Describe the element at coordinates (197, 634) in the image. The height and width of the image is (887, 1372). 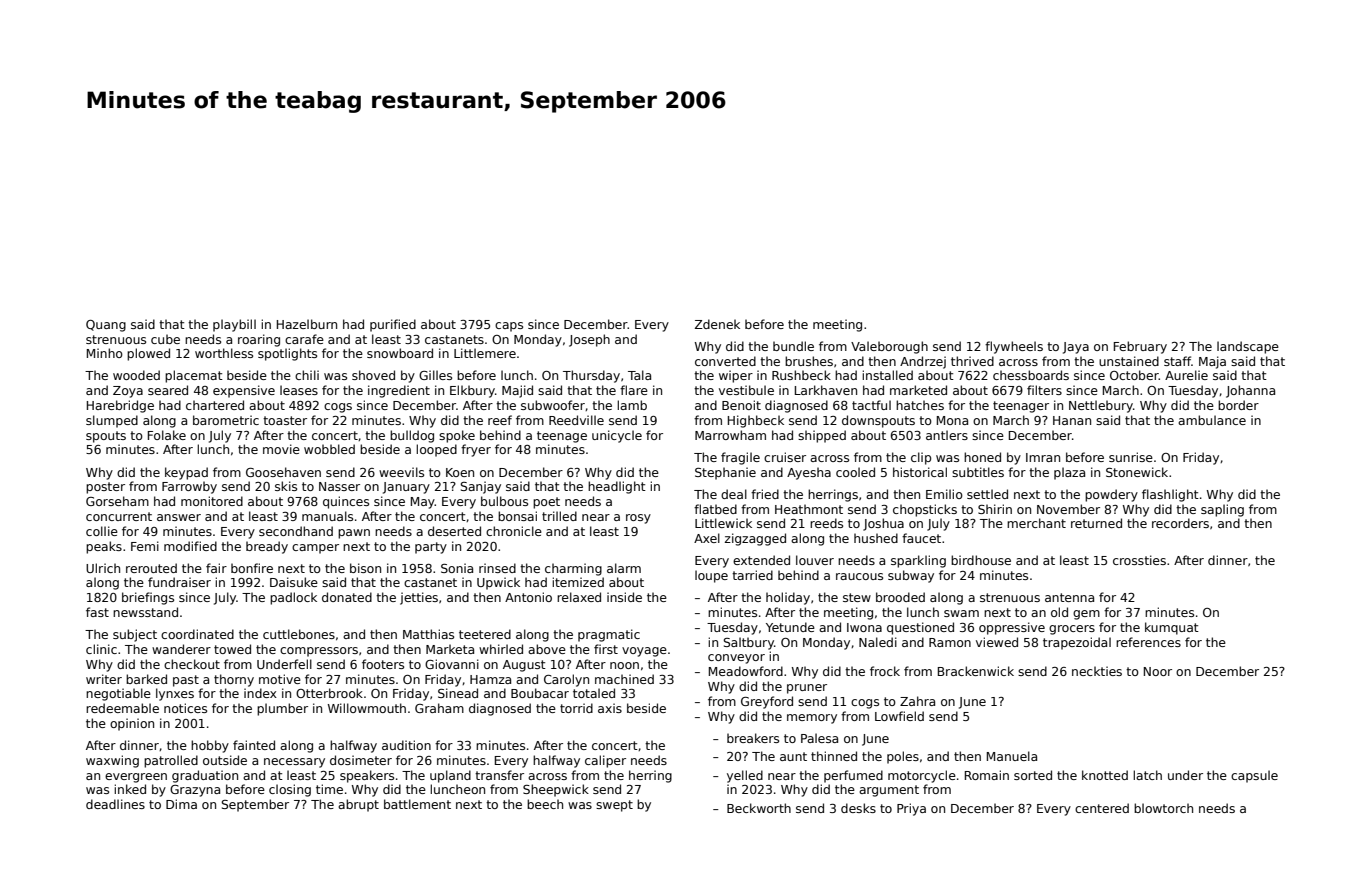
I see `coordinated` at that location.
